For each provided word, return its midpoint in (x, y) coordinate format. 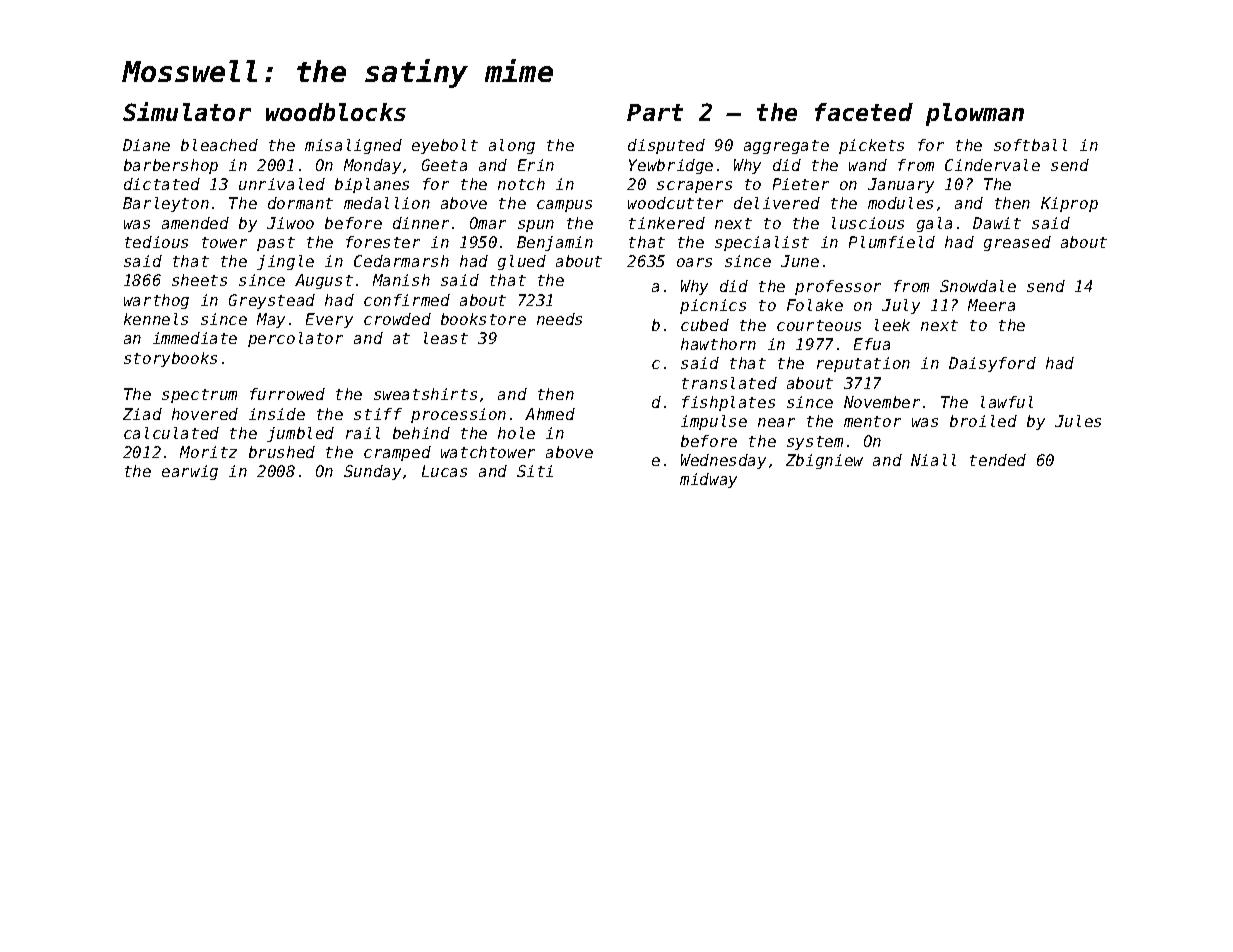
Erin (536, 165)
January (901, 185)
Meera (991, 305)
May (271, 320)
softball (1030, 145)
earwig (190, 472)
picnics (713, 306)
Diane (146, 145)
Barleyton (166, 204)
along (512, 146)
